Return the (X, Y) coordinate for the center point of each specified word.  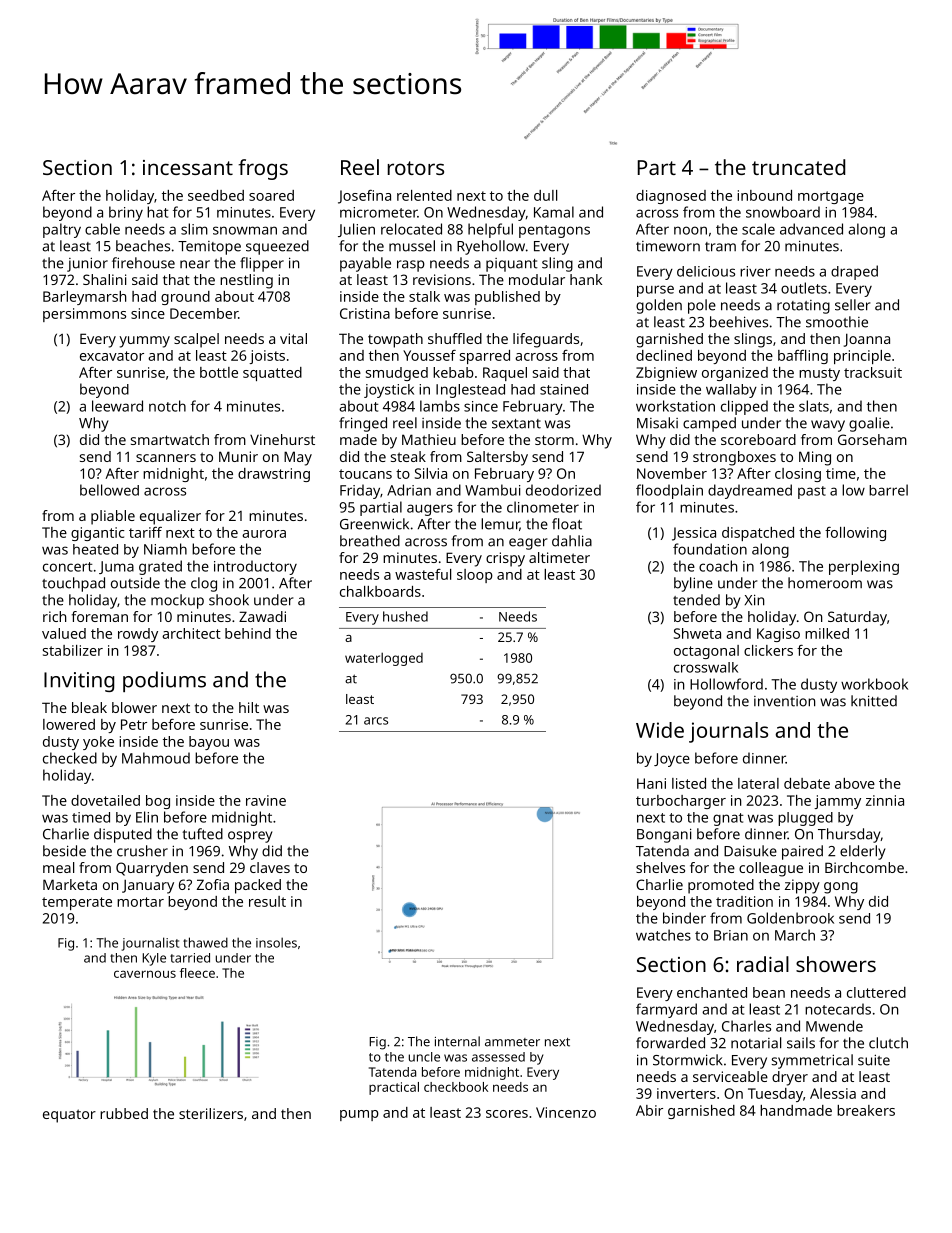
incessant (188, 167)
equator (69, 1116)
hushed (405, 616)
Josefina (364, 197)
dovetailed (105, 800)
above (855, 783)
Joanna (867, 340)
